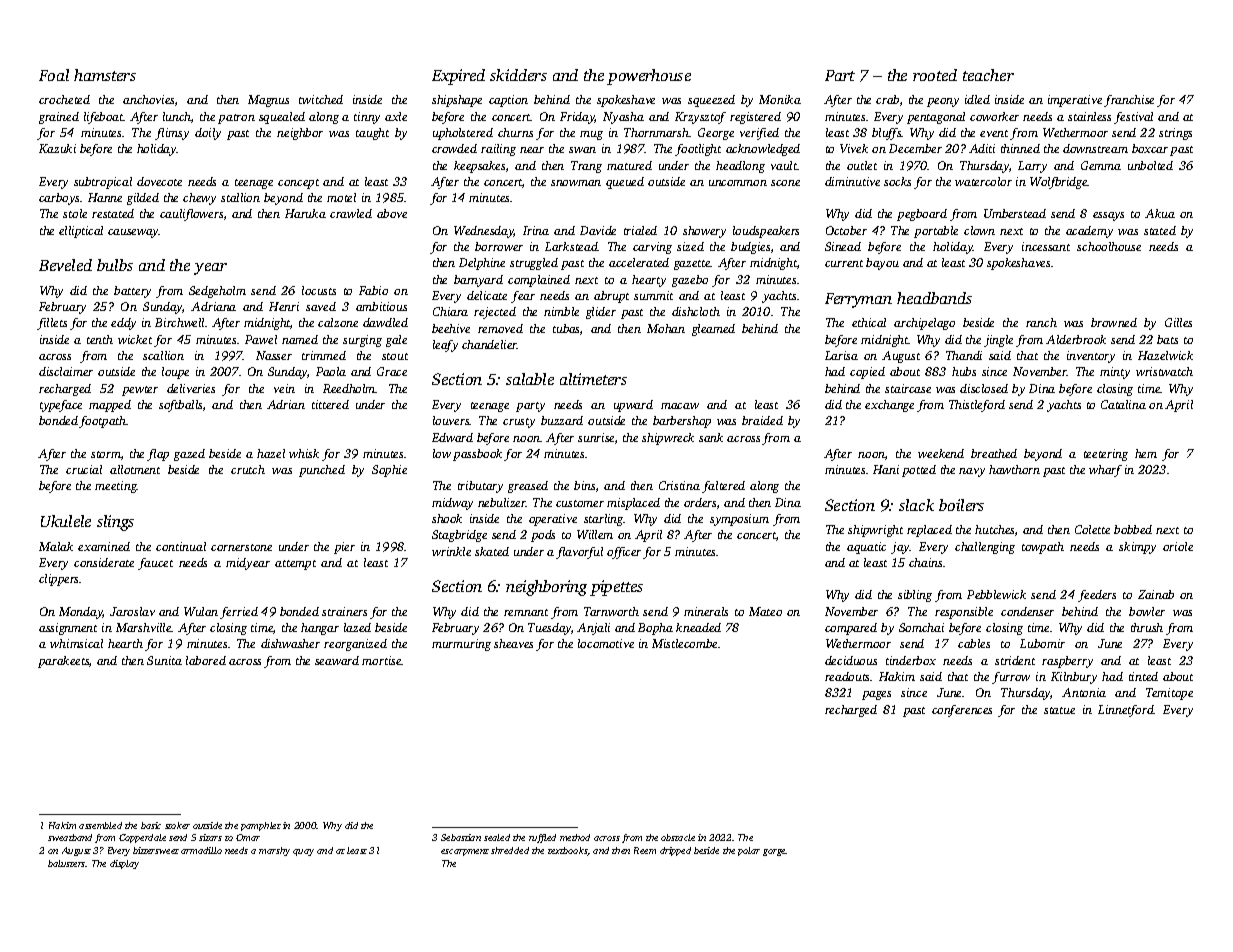 Image resolution: width=1233 pixels, height=952 pixels. What do you see at coordinates (528, 487) in the page?
I see `greased` at bounding box center [528, 487].
